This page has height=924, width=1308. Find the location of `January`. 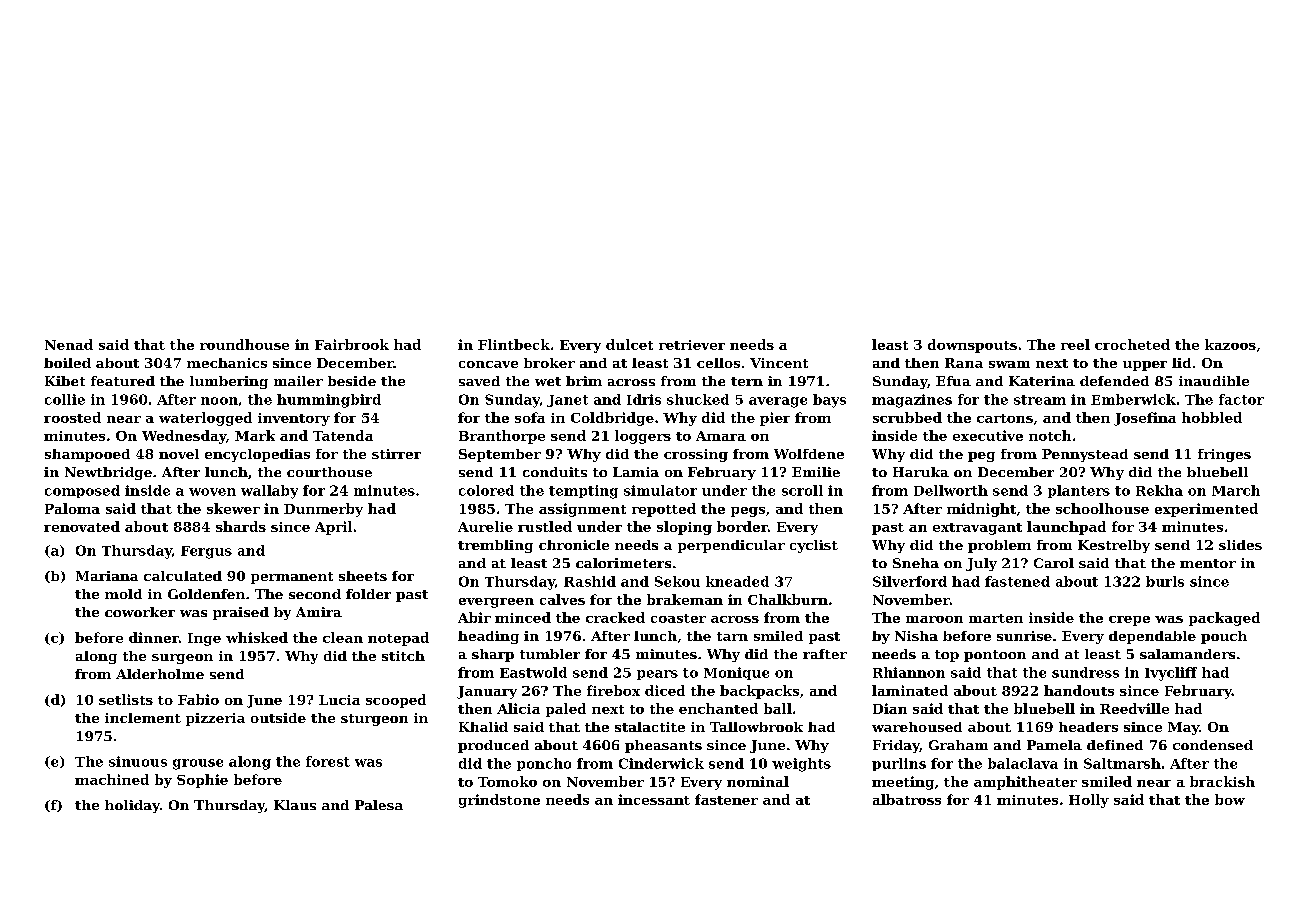

January is located at coordinates (487, 692).
